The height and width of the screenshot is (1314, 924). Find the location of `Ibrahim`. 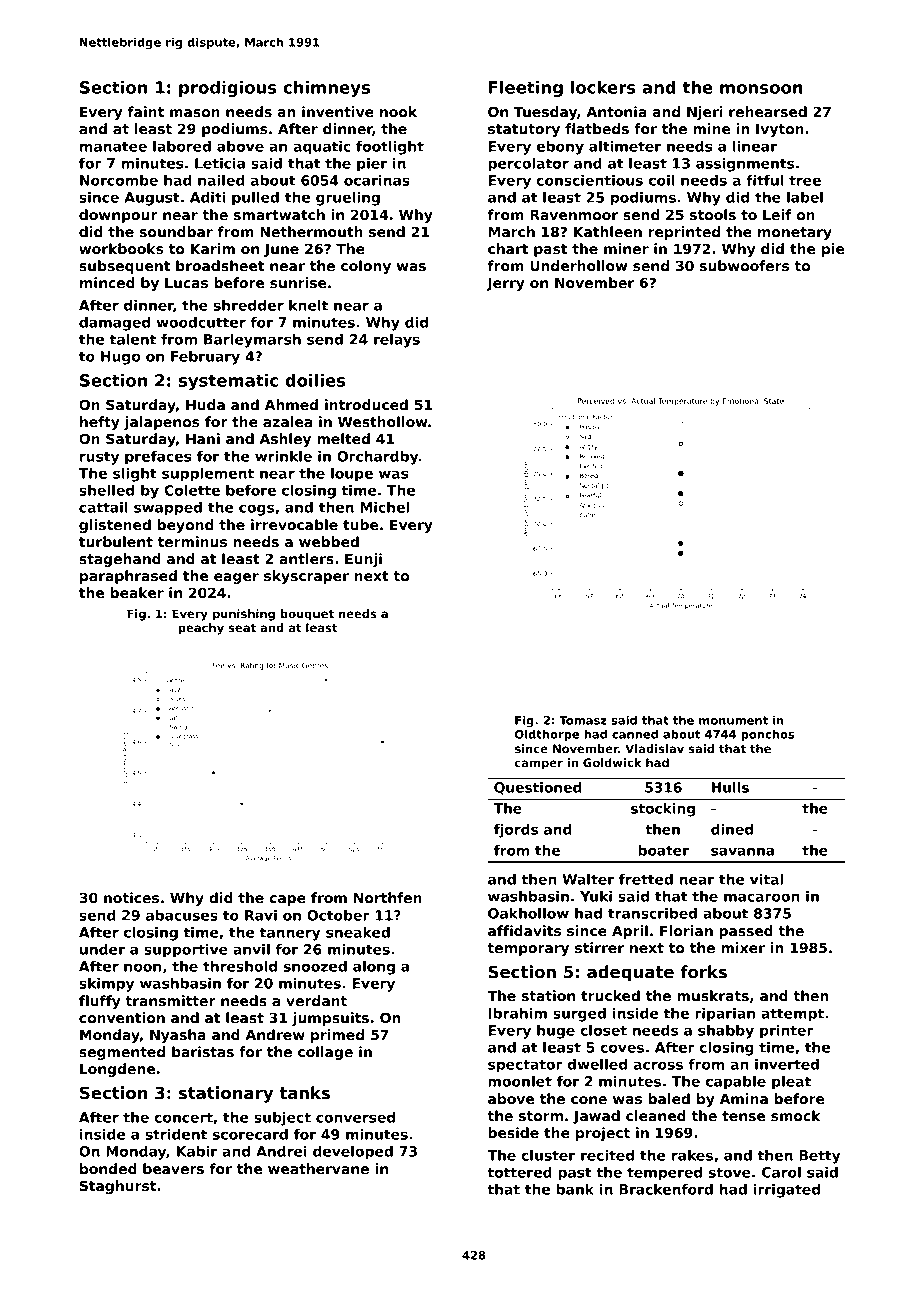

Ibrahim is located at coordinates (517, 1013).
